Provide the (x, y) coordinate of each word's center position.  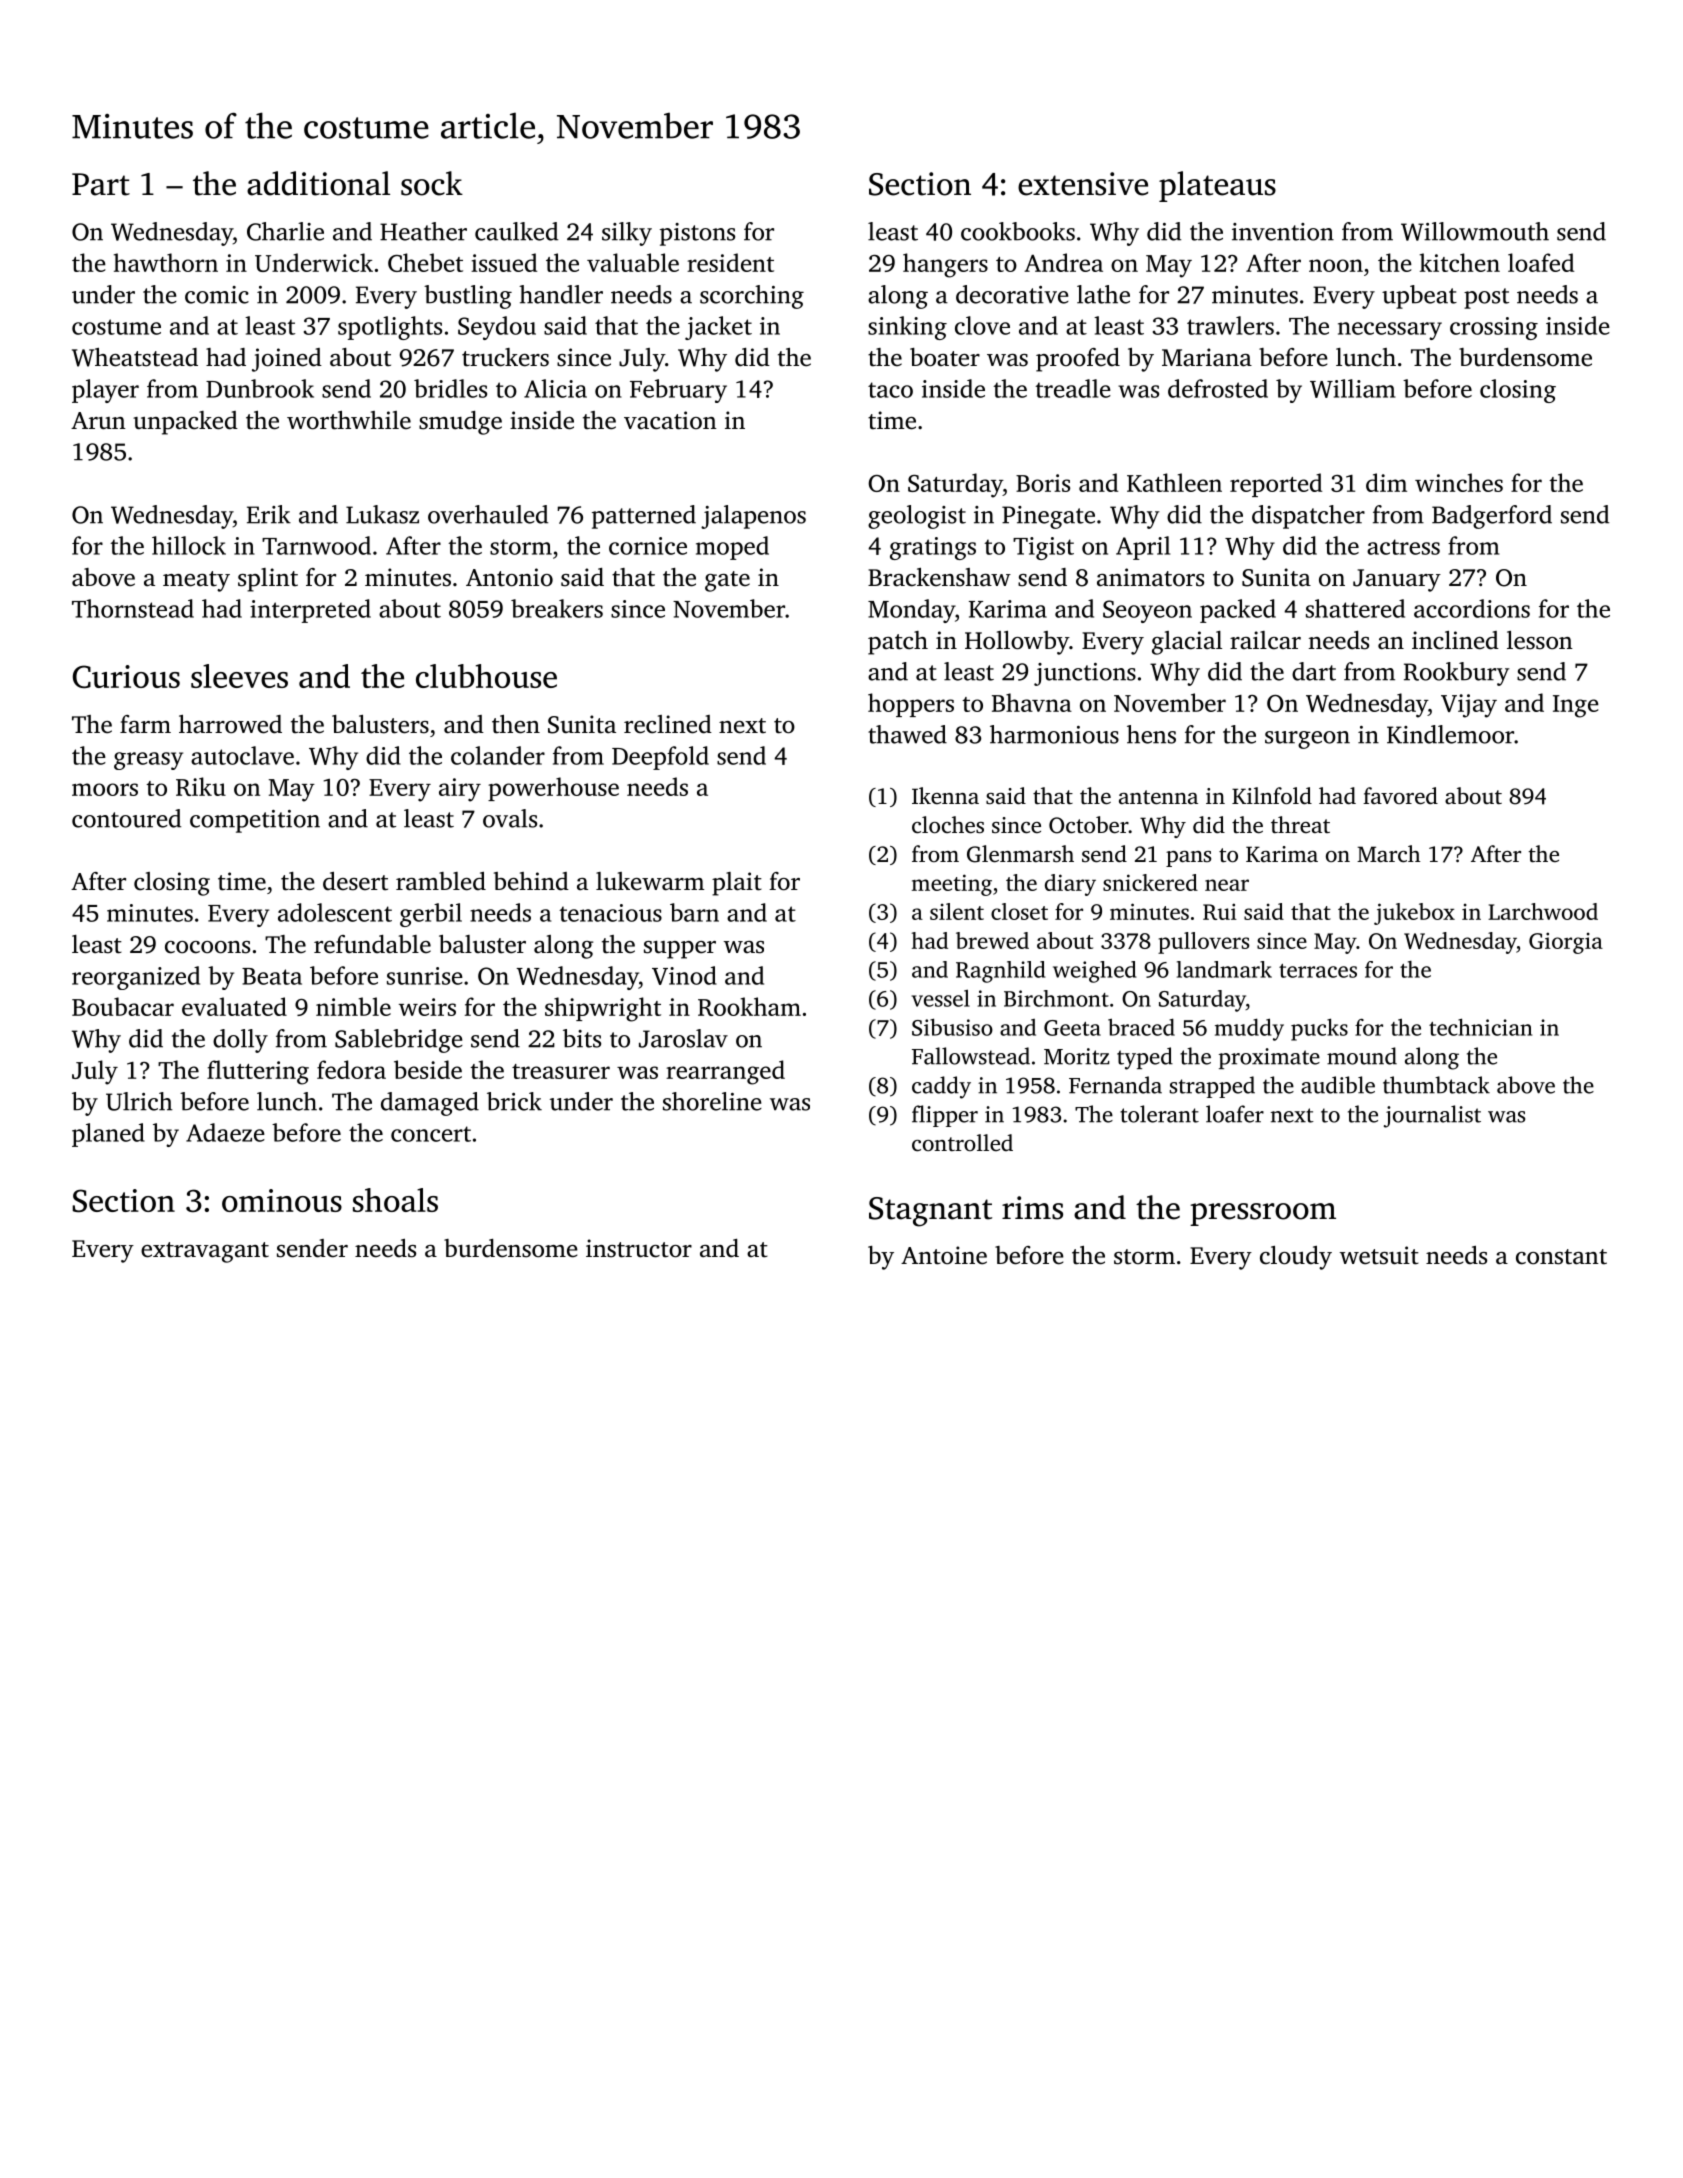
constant (1561, 1257)
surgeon (1307, 740)
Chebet (425, 262)
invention (1283, 232)
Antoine (944, 1255)
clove (982, 325)
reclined (668, 724)
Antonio (509, 577)
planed (108, 1135)
